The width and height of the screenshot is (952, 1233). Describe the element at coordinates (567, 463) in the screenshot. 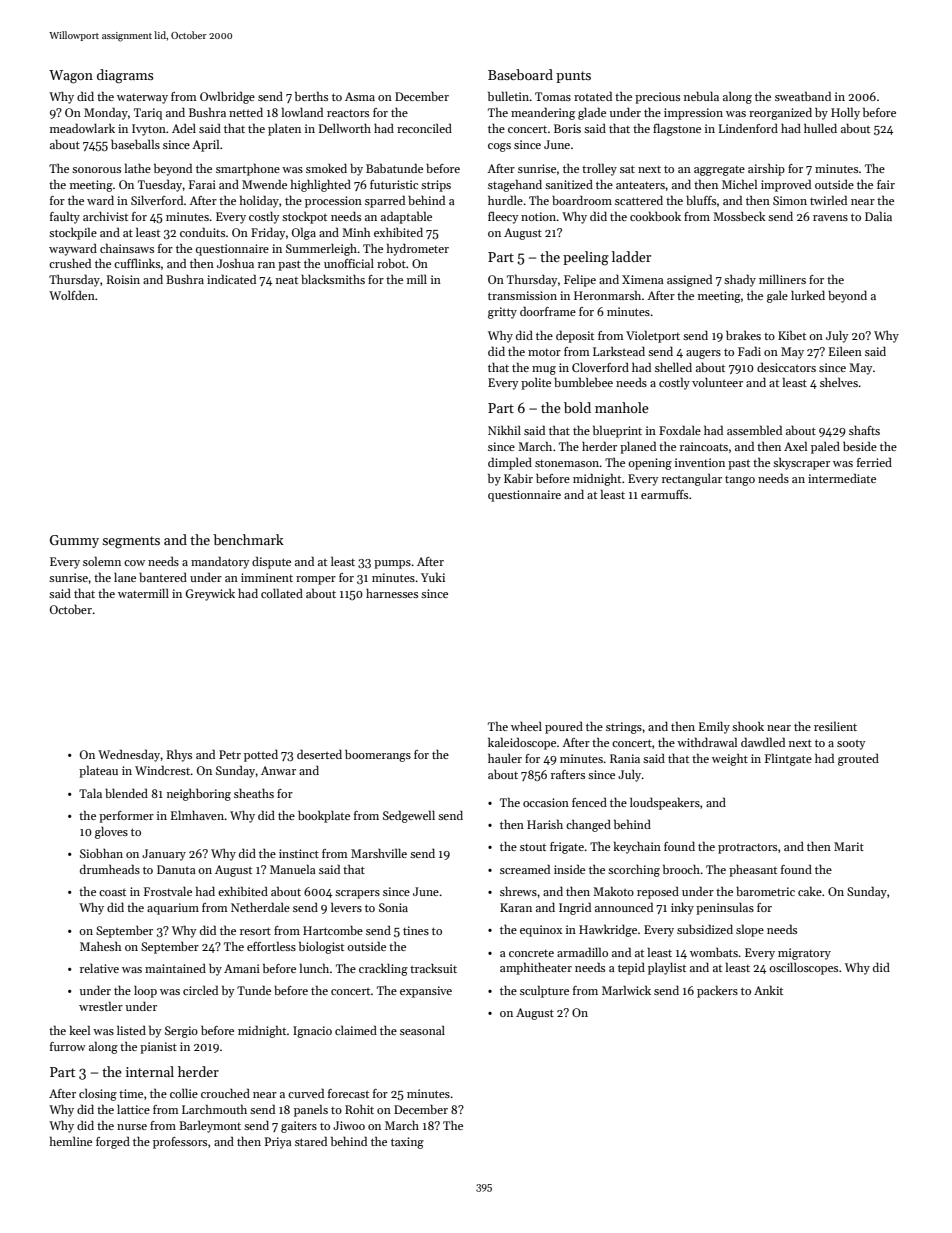

I see `stonemason` at that location.
